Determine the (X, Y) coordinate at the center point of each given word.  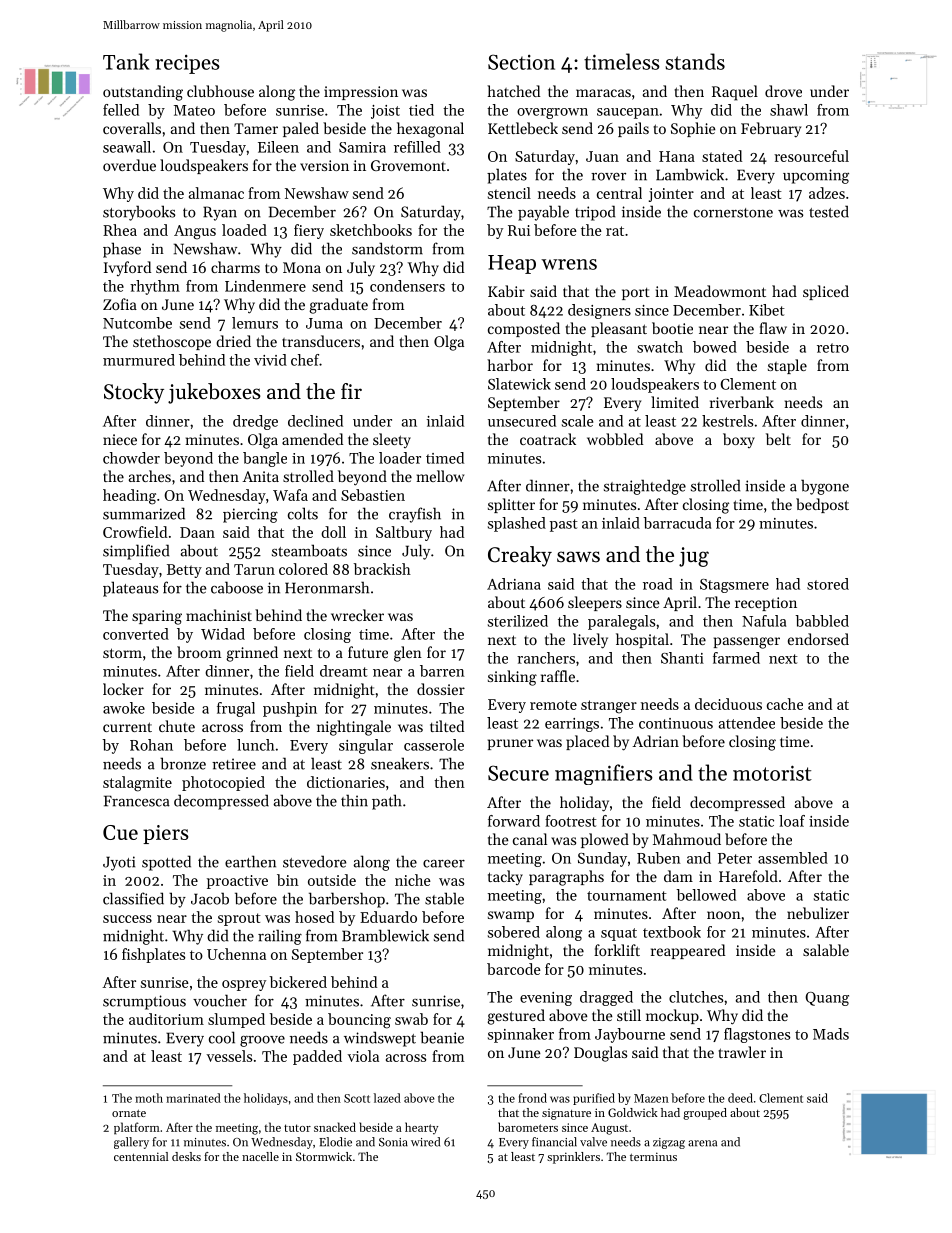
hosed (314, 917)
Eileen (278, 147)
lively (590, 641)
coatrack (548, 439)
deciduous (728, 704)
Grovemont (408, 165)
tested (829, 211)
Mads (831, 1034)
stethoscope (172, 342)
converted (136, 634)
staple (787, 366)
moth (149, 1098)
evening (546, 999)
